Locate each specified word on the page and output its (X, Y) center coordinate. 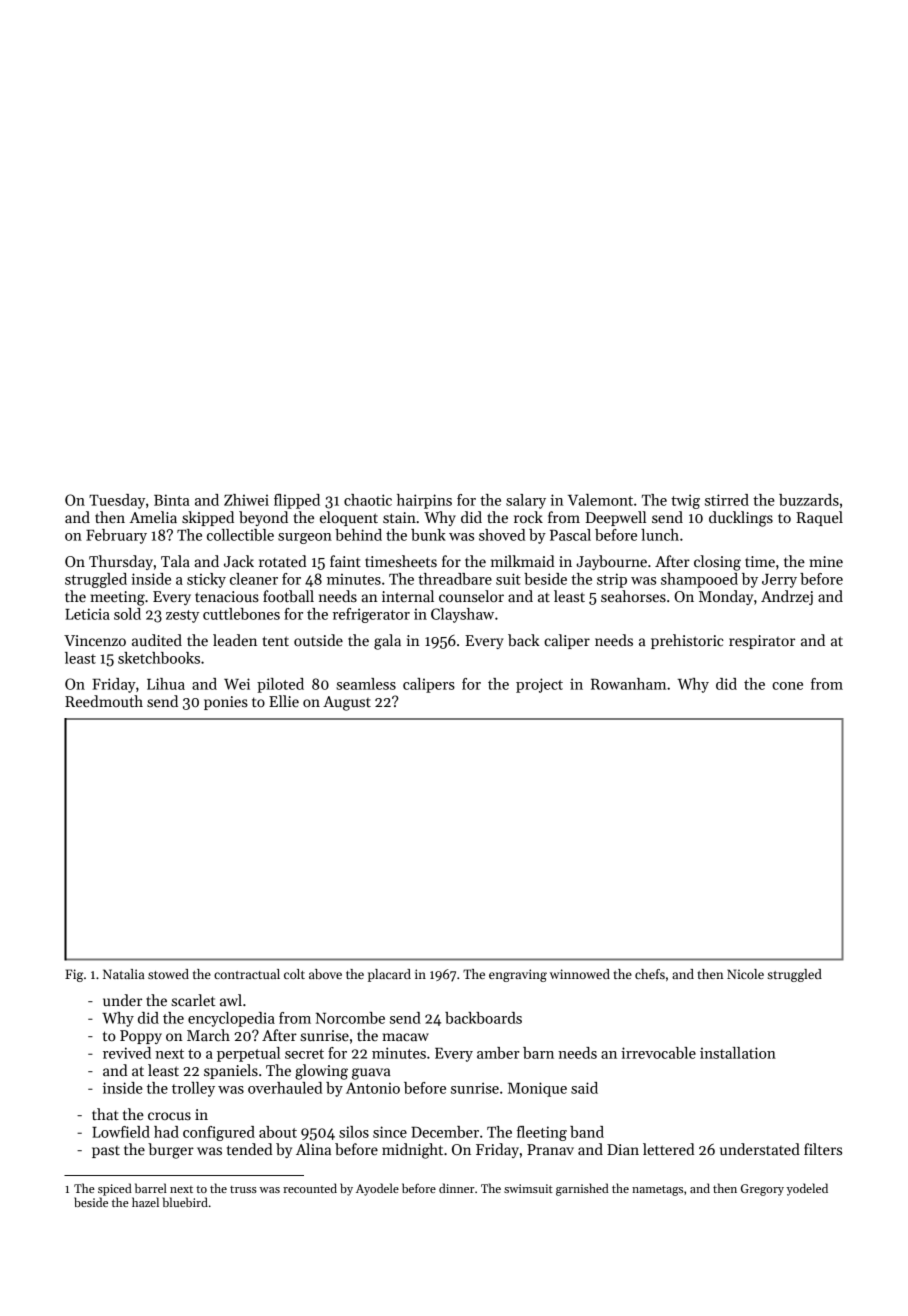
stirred (727, 500)
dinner (457, 1188)
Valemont (600, 500)
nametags (657, 1190)
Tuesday (117, 501)
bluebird (185, 1202)
